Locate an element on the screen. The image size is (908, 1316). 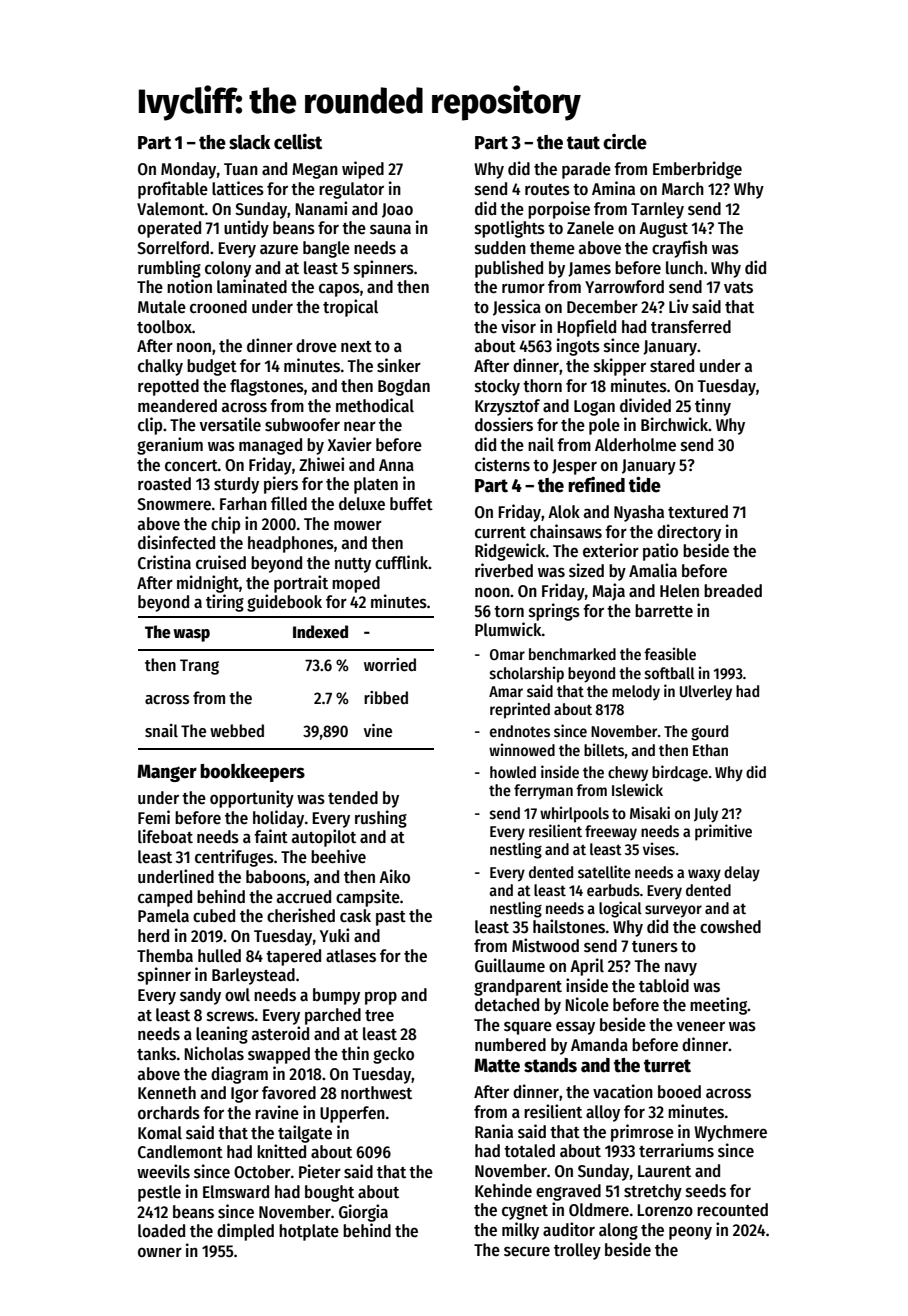
Zanele is located at coordinates (590, 228).
